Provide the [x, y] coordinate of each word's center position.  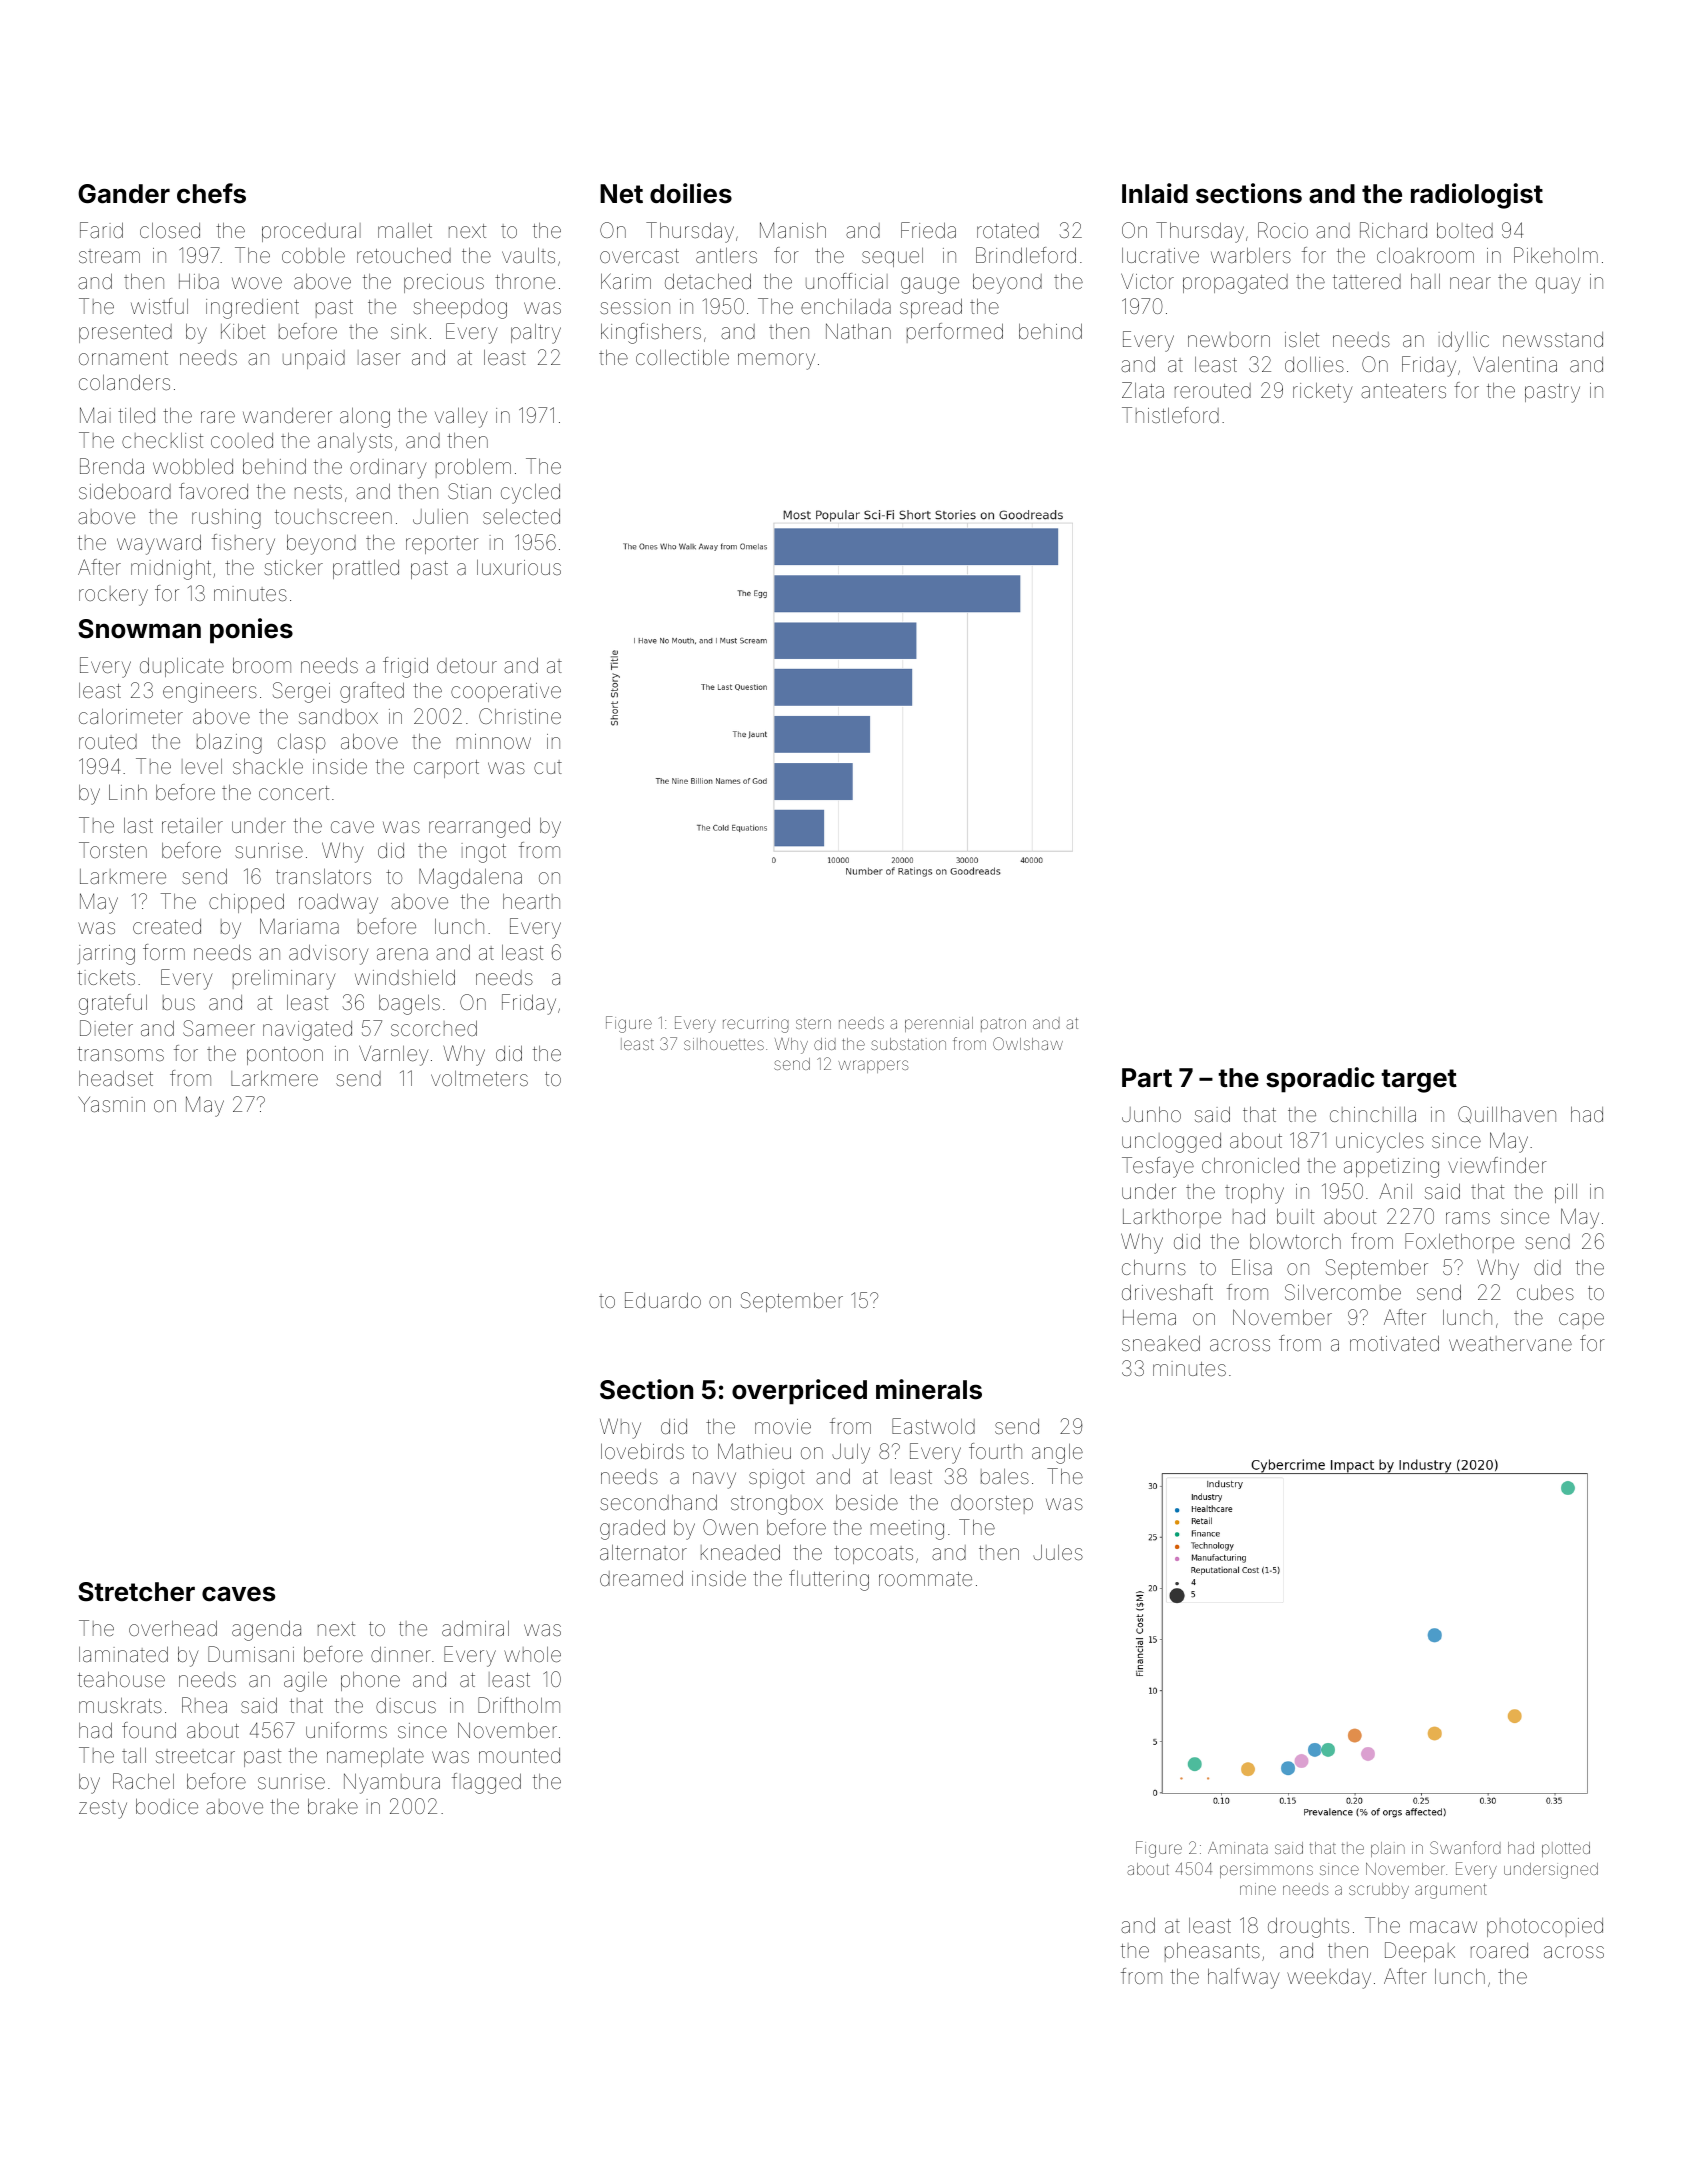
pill [1566, 1193]
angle [1057, 1454]
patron [1003, 1025]
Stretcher [136, 1592]
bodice [167, 1806]
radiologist [1477, 196]
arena [402, 954]
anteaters [1403, 391]
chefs [211, 193]
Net [621, 194]
